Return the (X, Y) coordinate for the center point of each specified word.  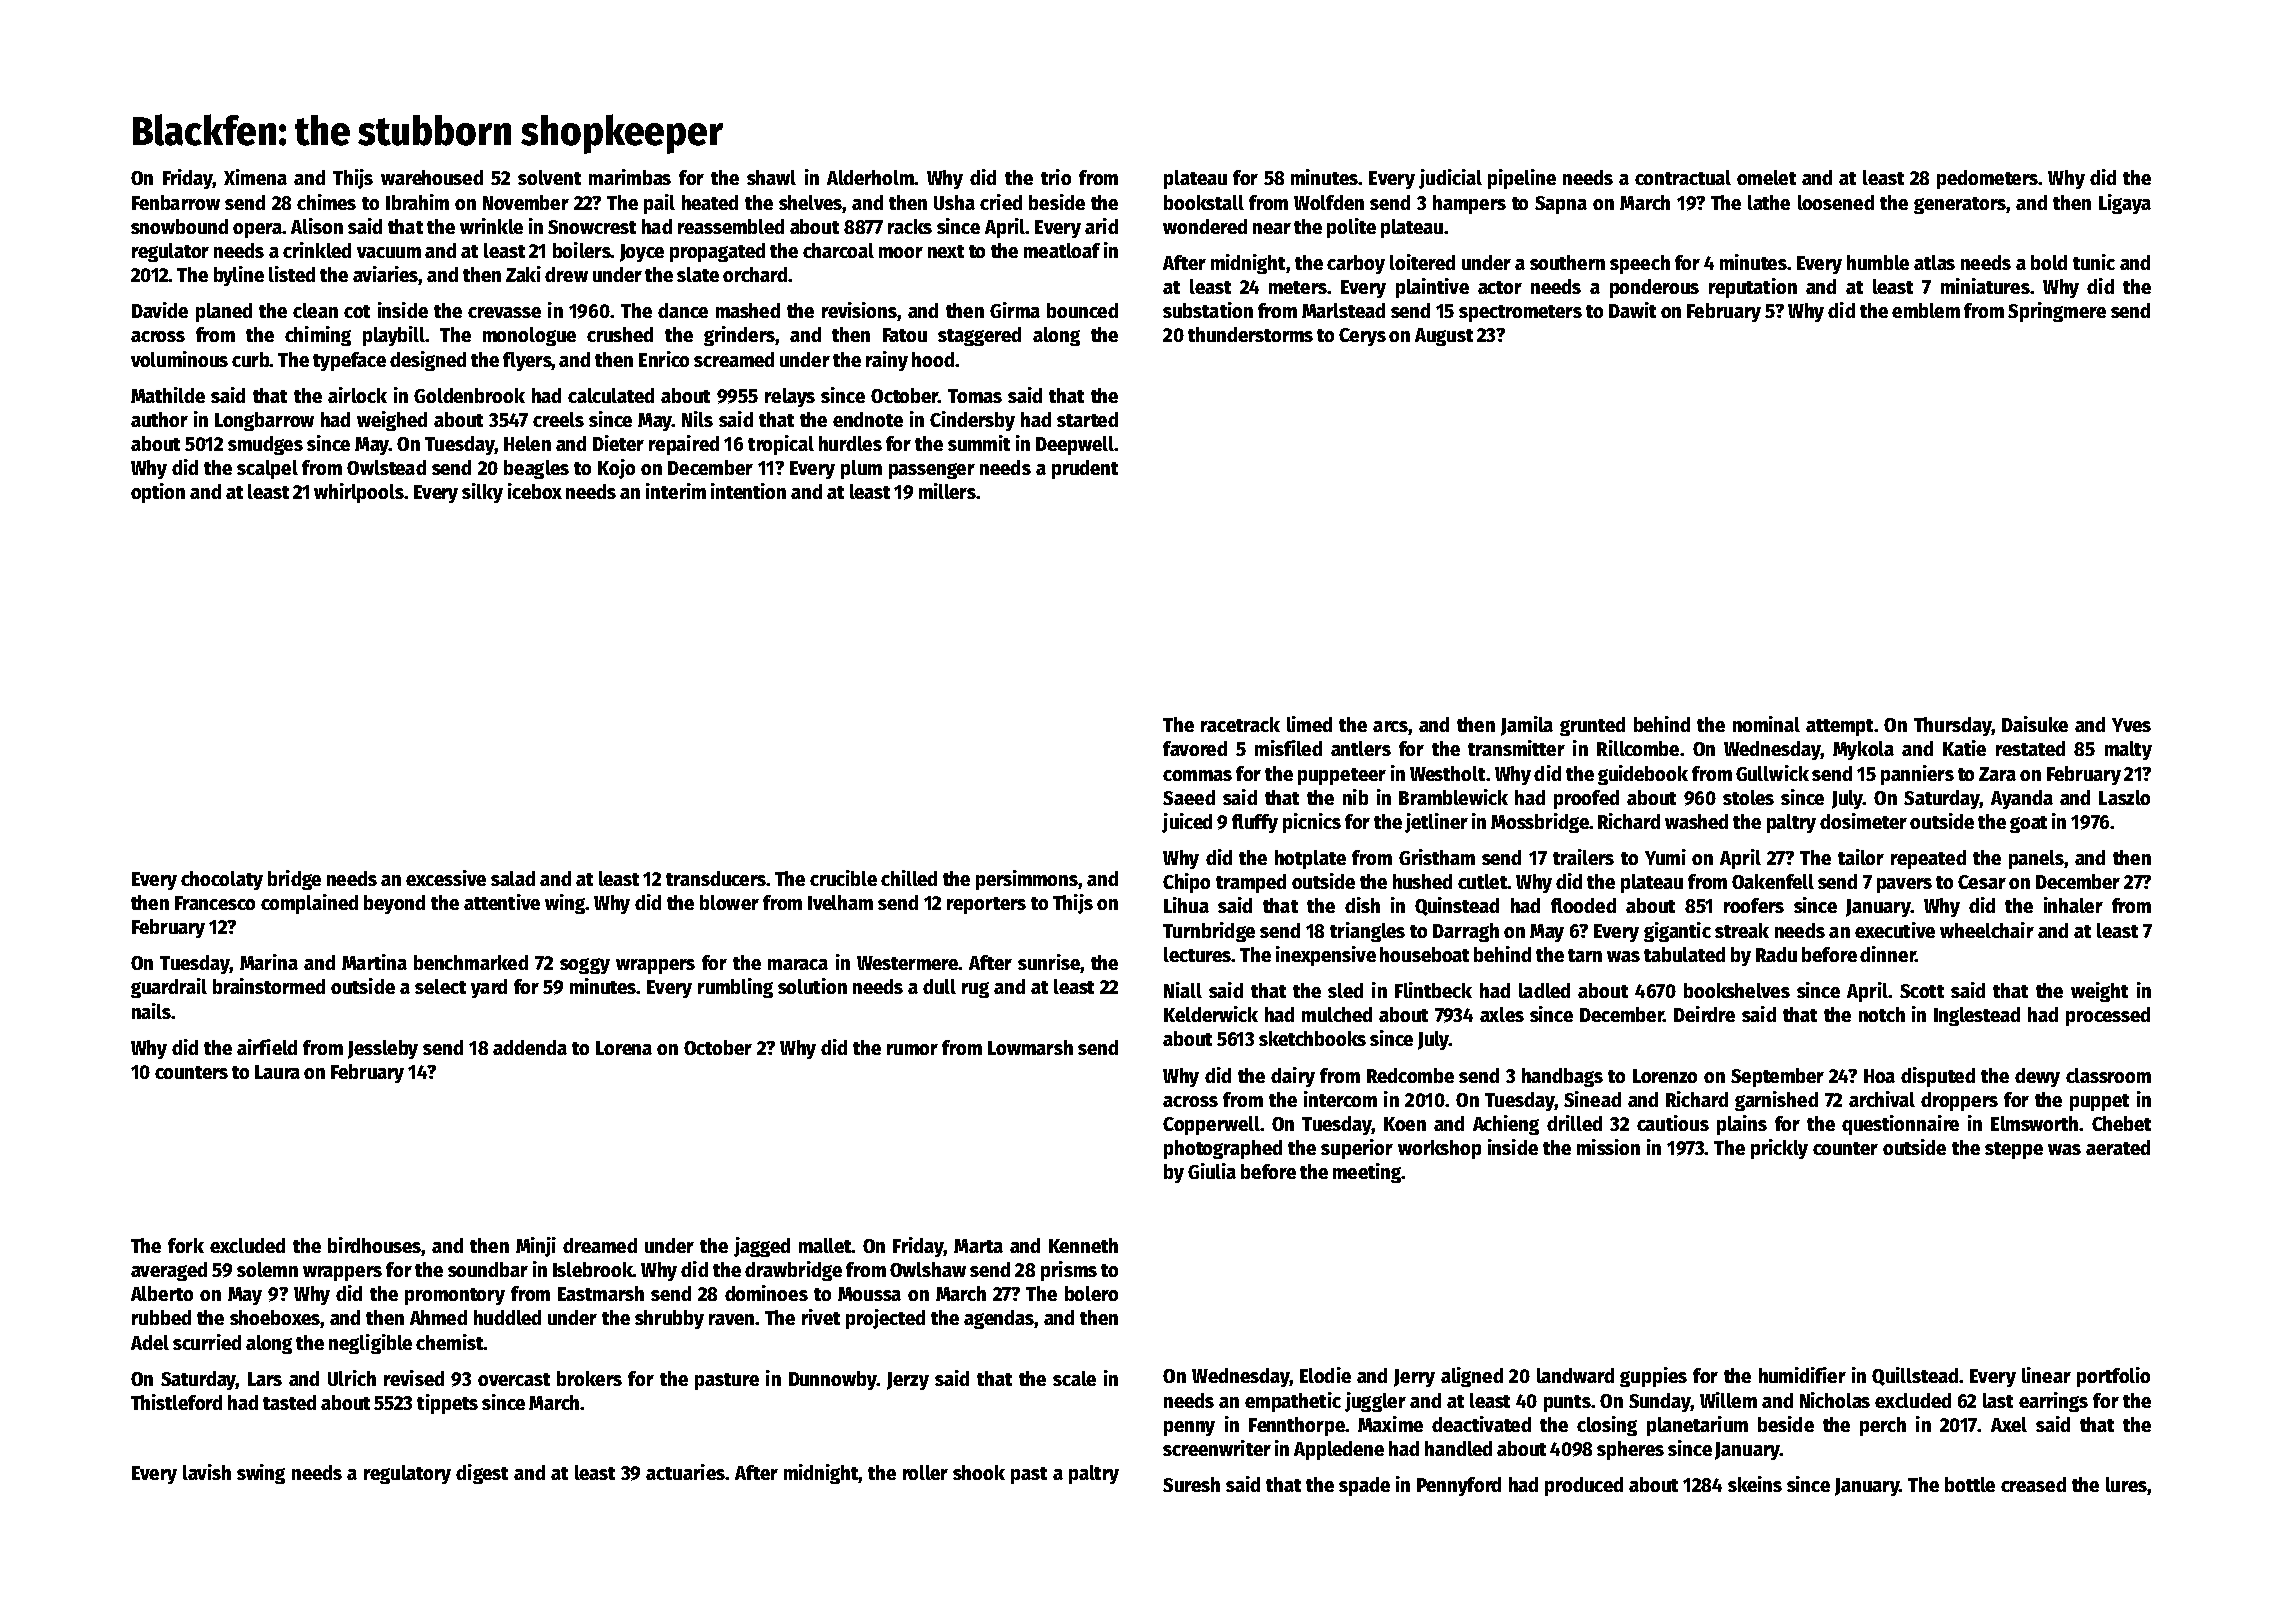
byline (239, 276)
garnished (1776, 1101)
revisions (859, 310)
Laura (277, 1072)
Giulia (1212, 1171)
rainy (887, 361)
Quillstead (1915, 1376)
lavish (207, 1472)
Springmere (2057, 312)
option (158, 493)
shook (979, 1472)
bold (2049, 262)
